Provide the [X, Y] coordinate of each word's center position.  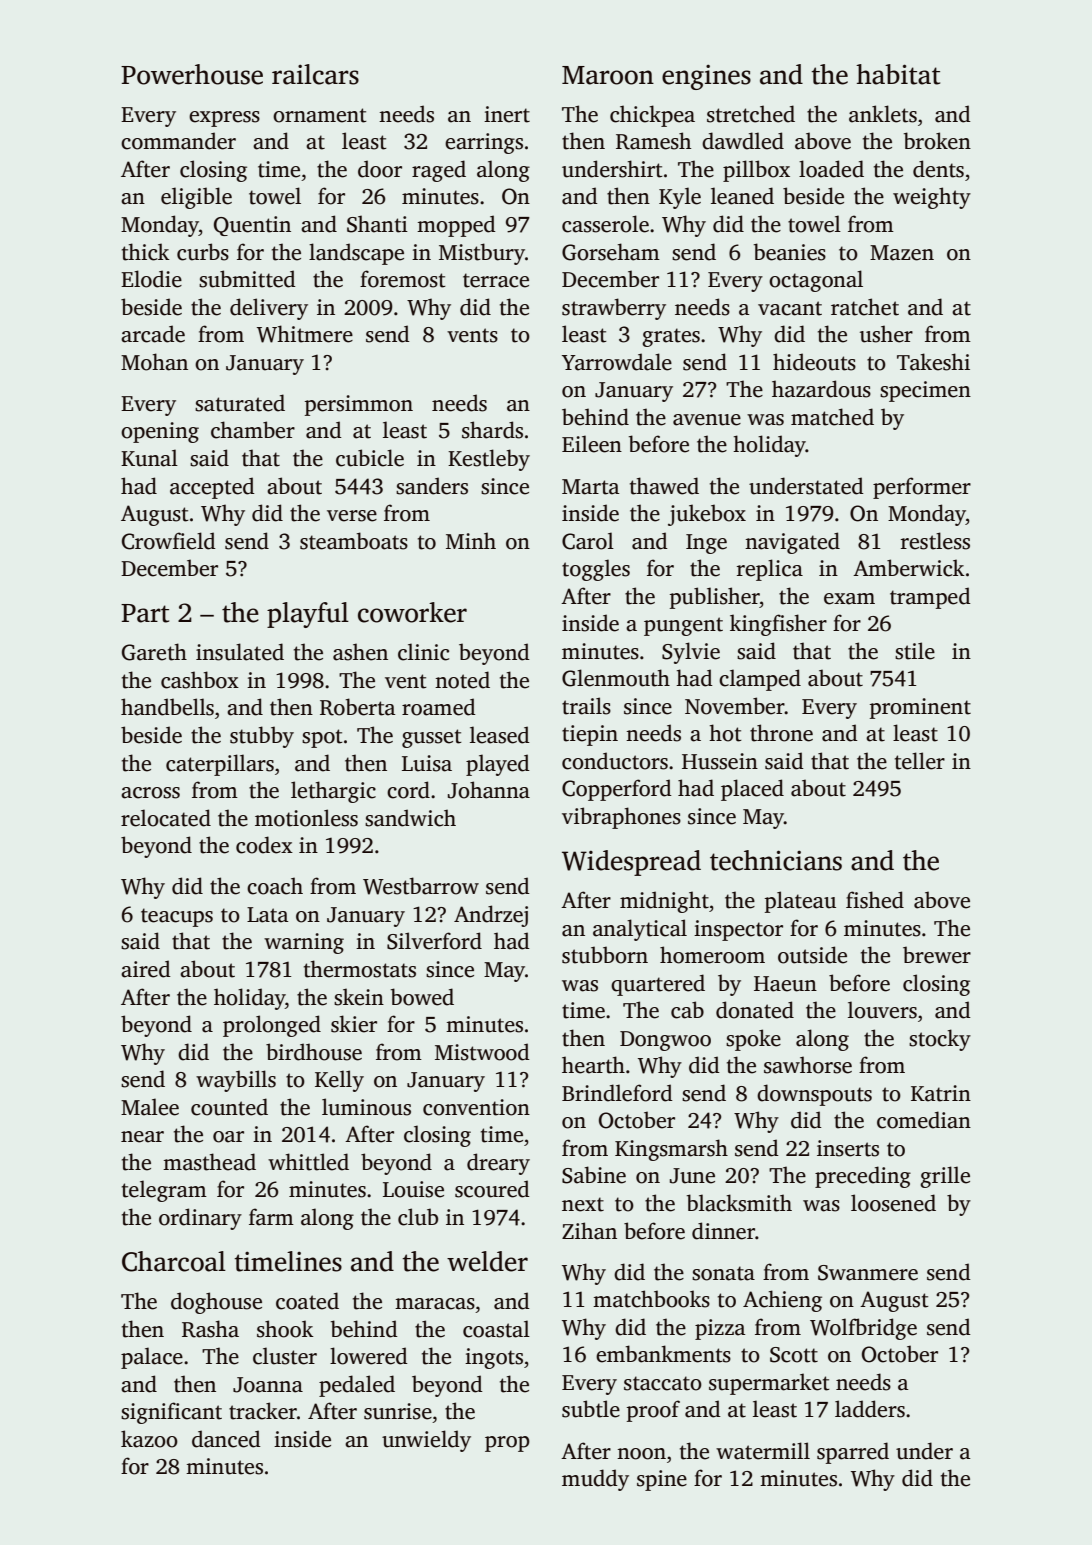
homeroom [712, 955]
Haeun [785, 984]
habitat [898, 74]
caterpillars [220, 765]
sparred [853, 1453]
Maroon [608, 75]
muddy [595, 1480]
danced [226, 1439]
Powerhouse [192, 74]
